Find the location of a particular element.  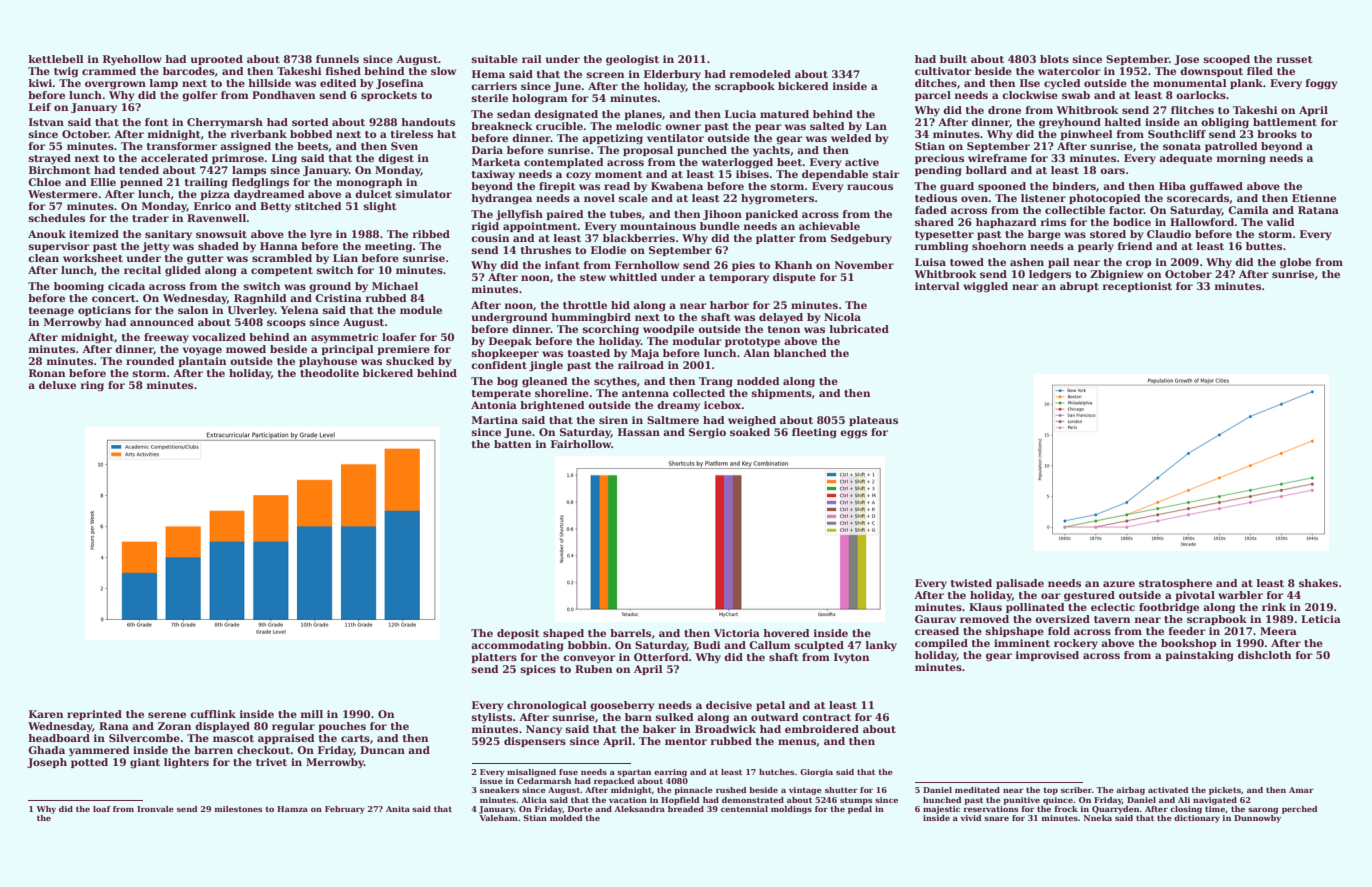

valid is located at coordinates (1281, 222).
